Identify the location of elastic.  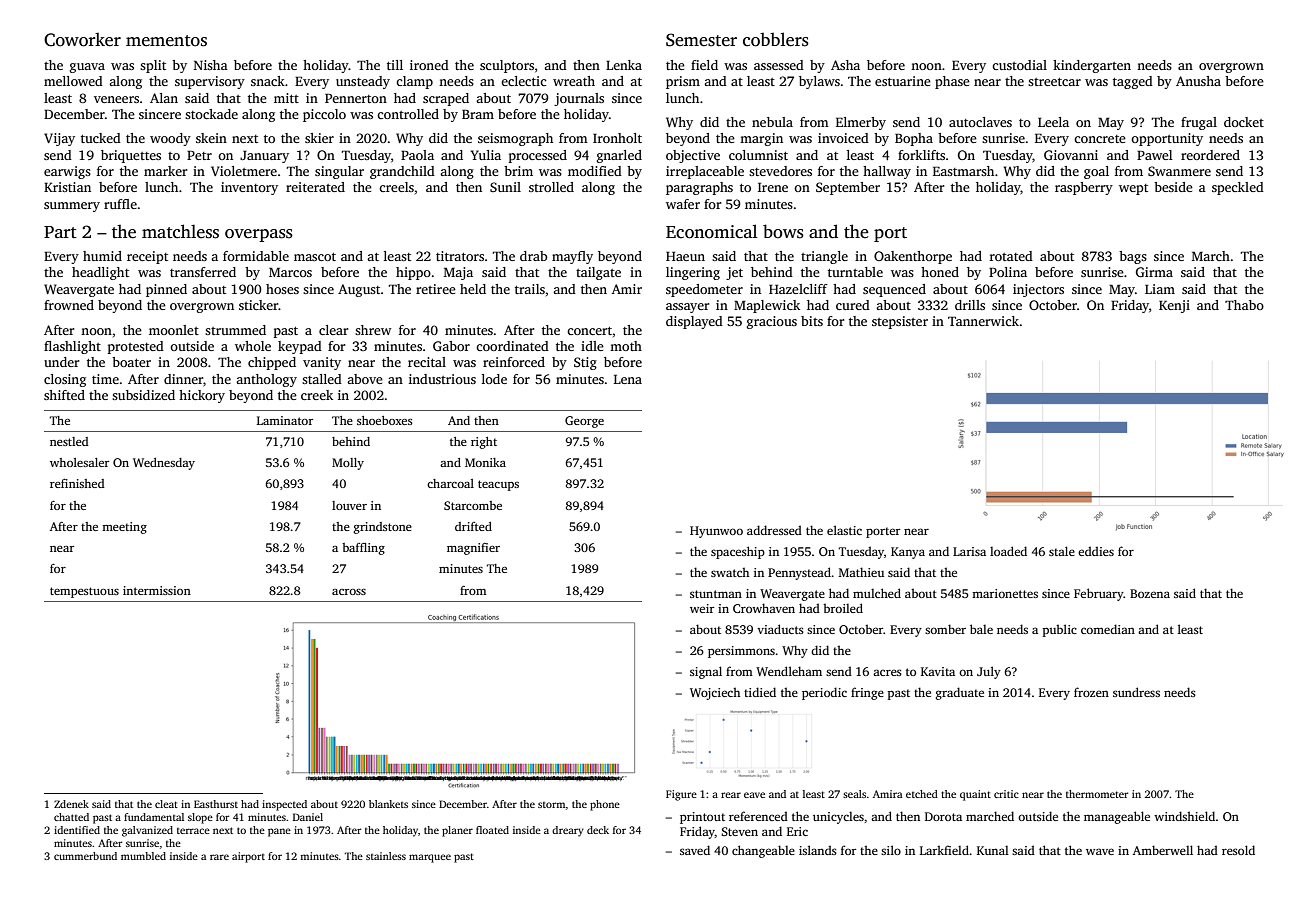
(844, 530).
